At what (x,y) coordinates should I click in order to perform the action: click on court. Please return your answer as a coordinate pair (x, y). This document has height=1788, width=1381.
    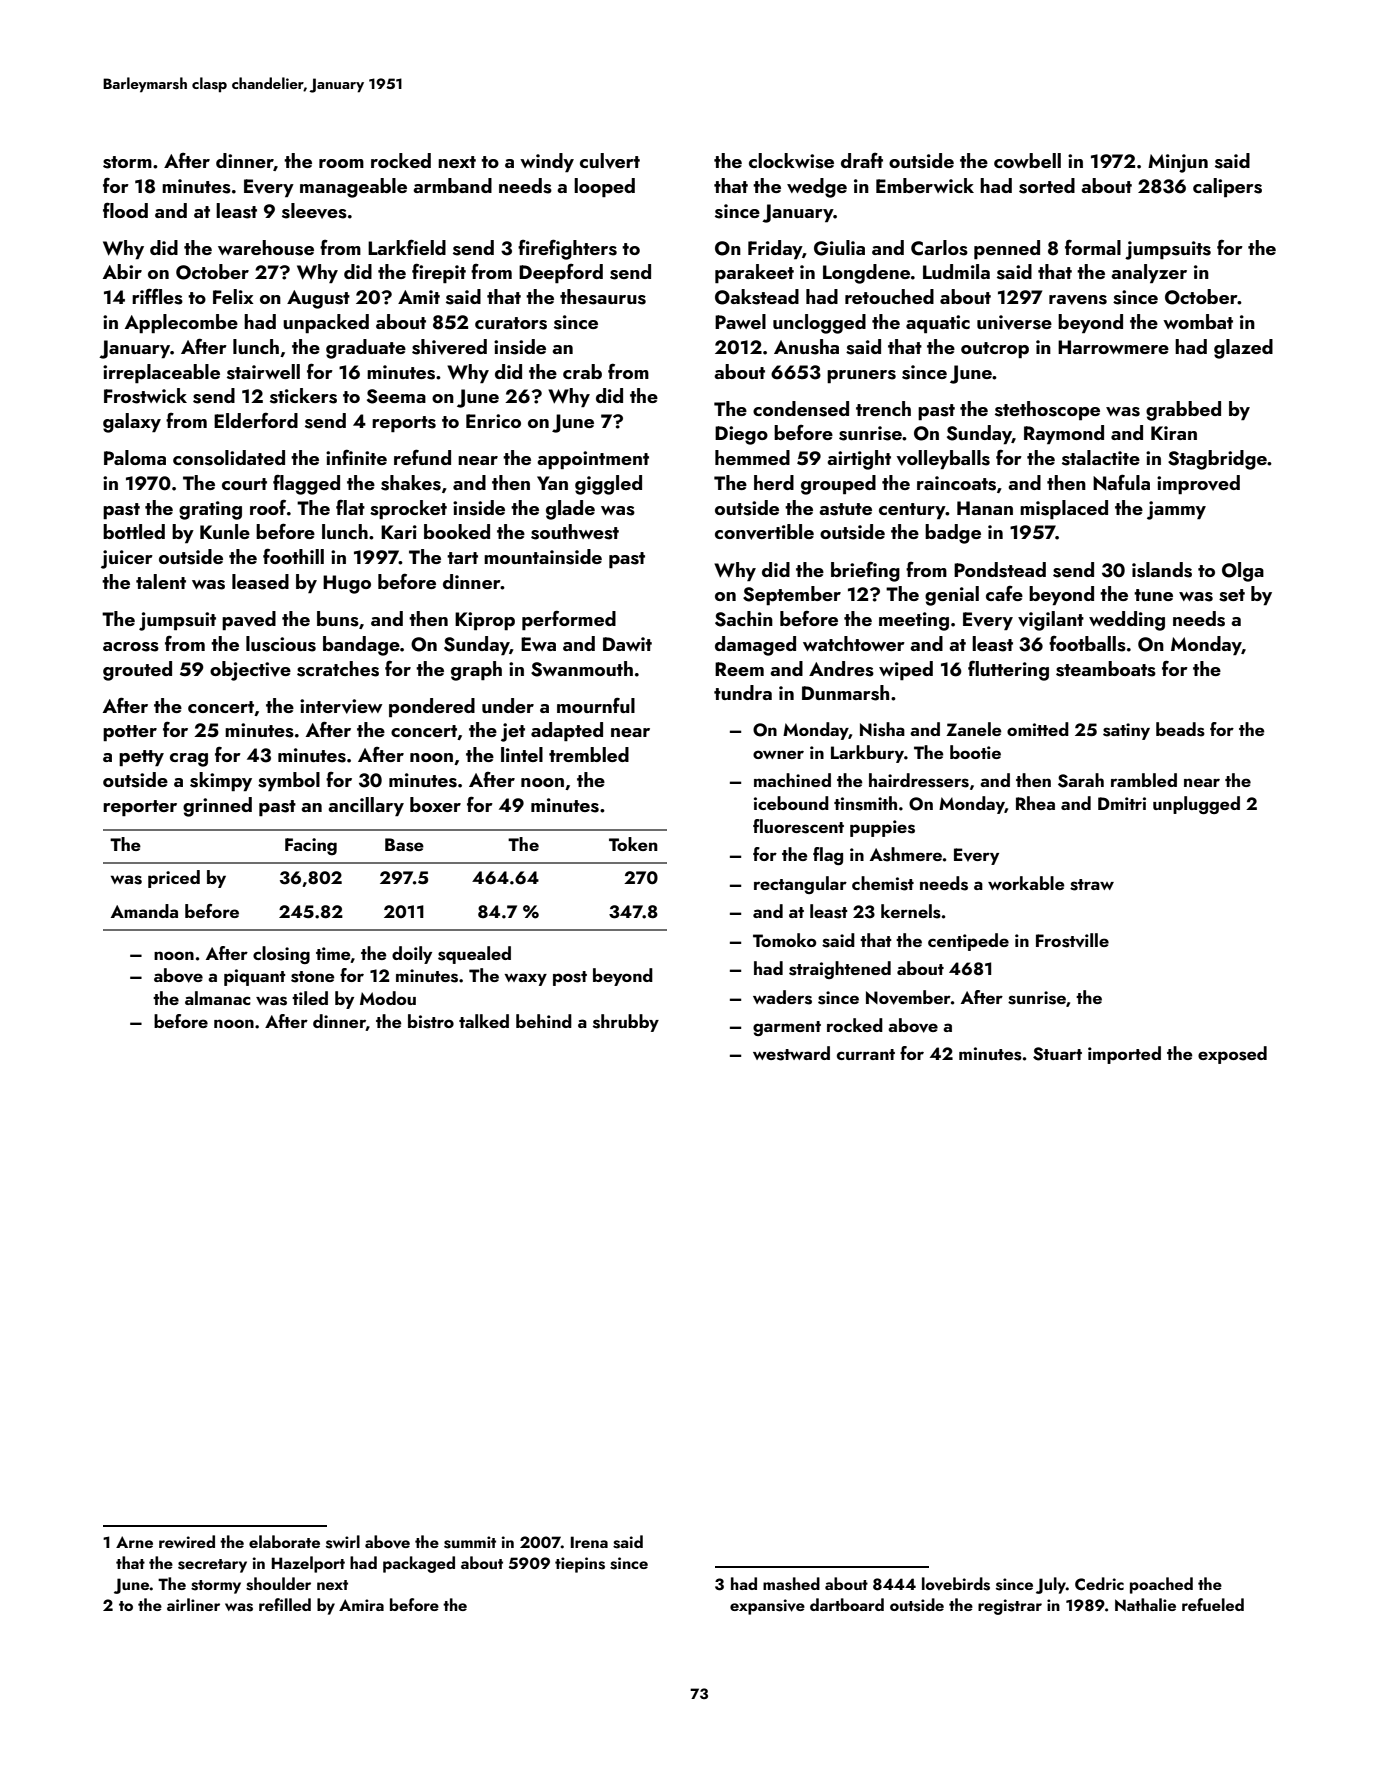
    Looking at the image, I should click on (244, 484).
